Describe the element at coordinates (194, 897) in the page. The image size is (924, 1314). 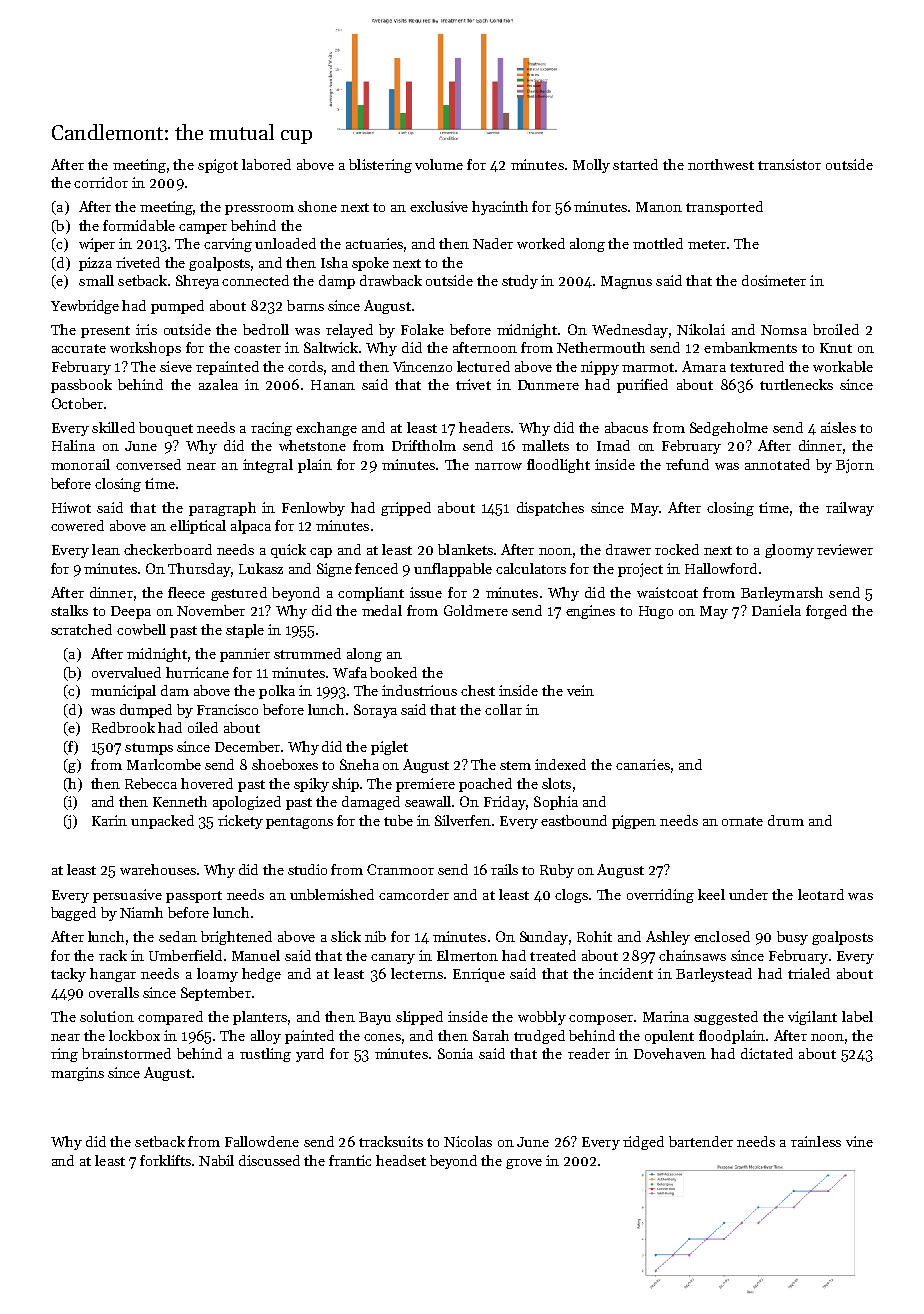
I see `passport` at that location.
